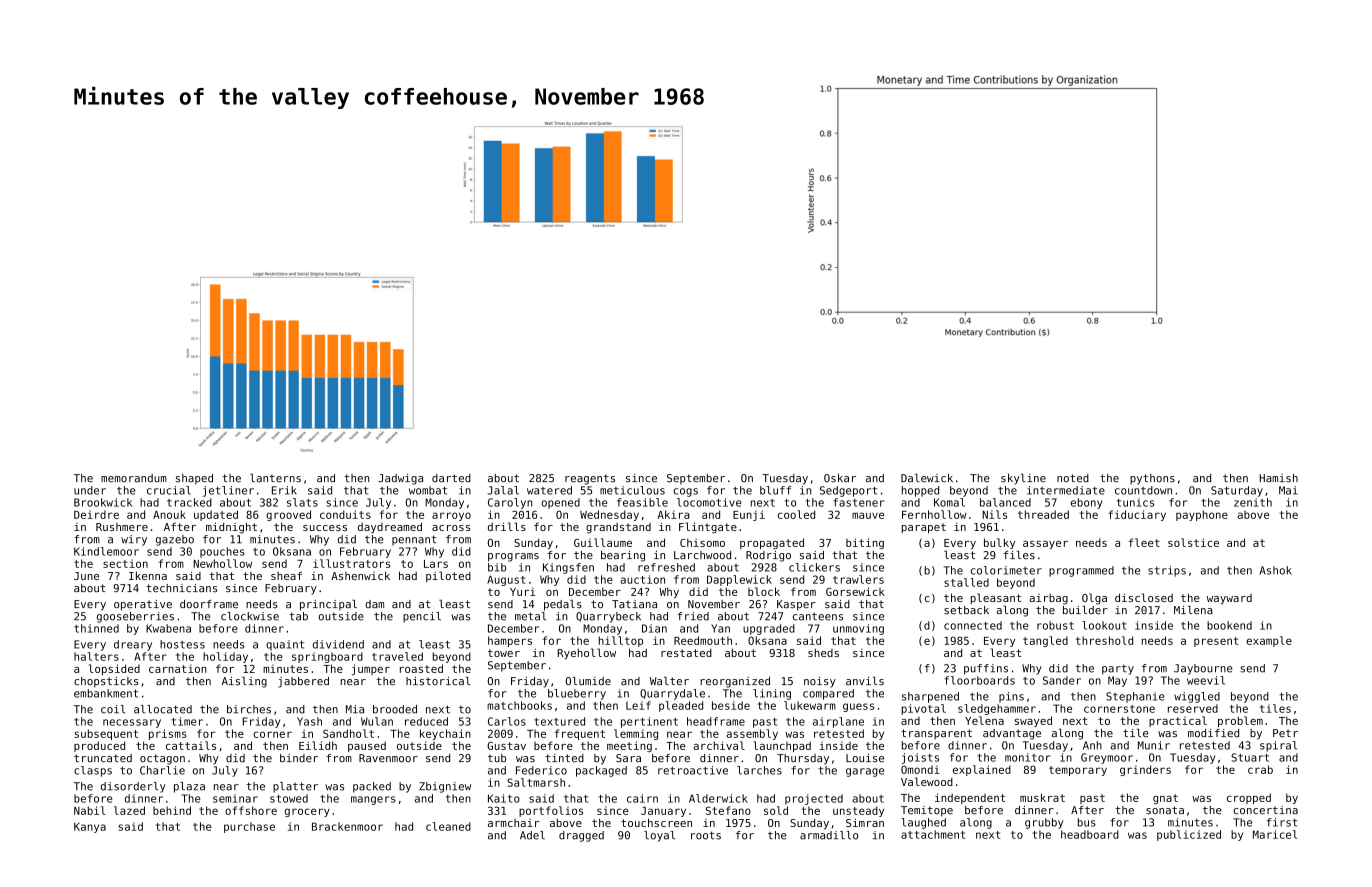  What do you see at coordinates (96, 628) in the page?
I see `thinned` at bounding box center [96, 628].
